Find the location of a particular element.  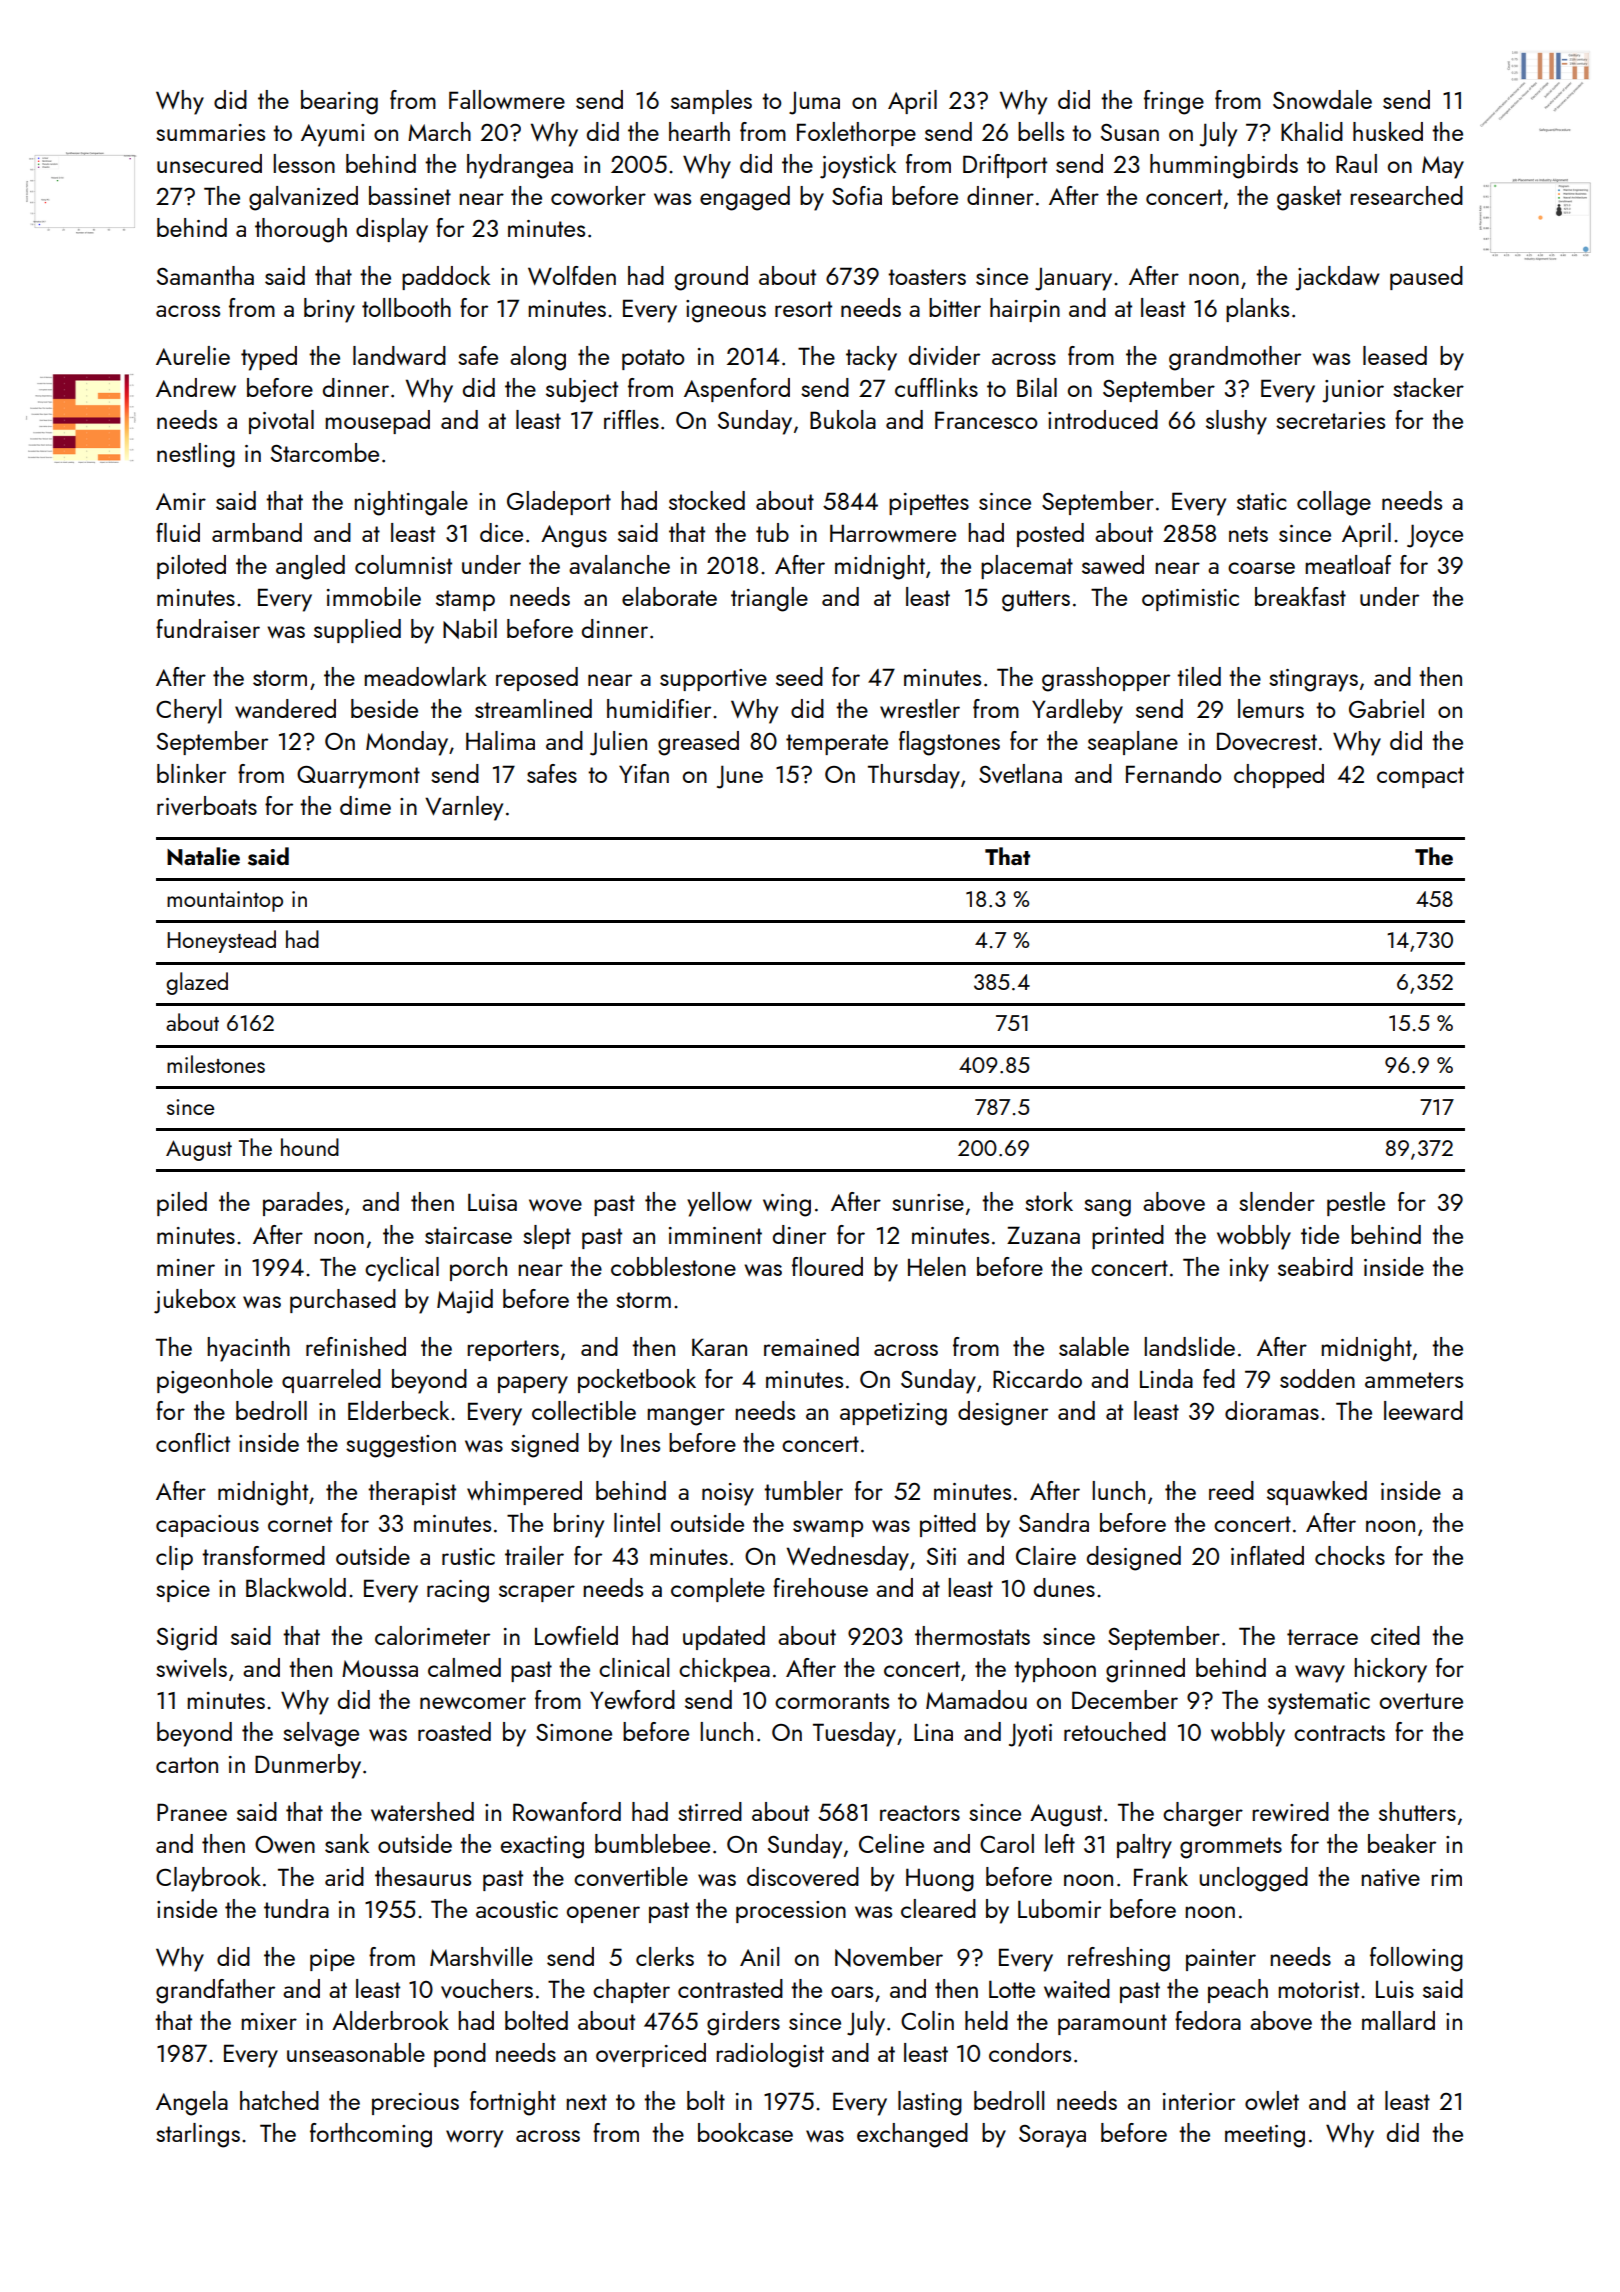

Snowdale is located at coordinates (1322, 99).
